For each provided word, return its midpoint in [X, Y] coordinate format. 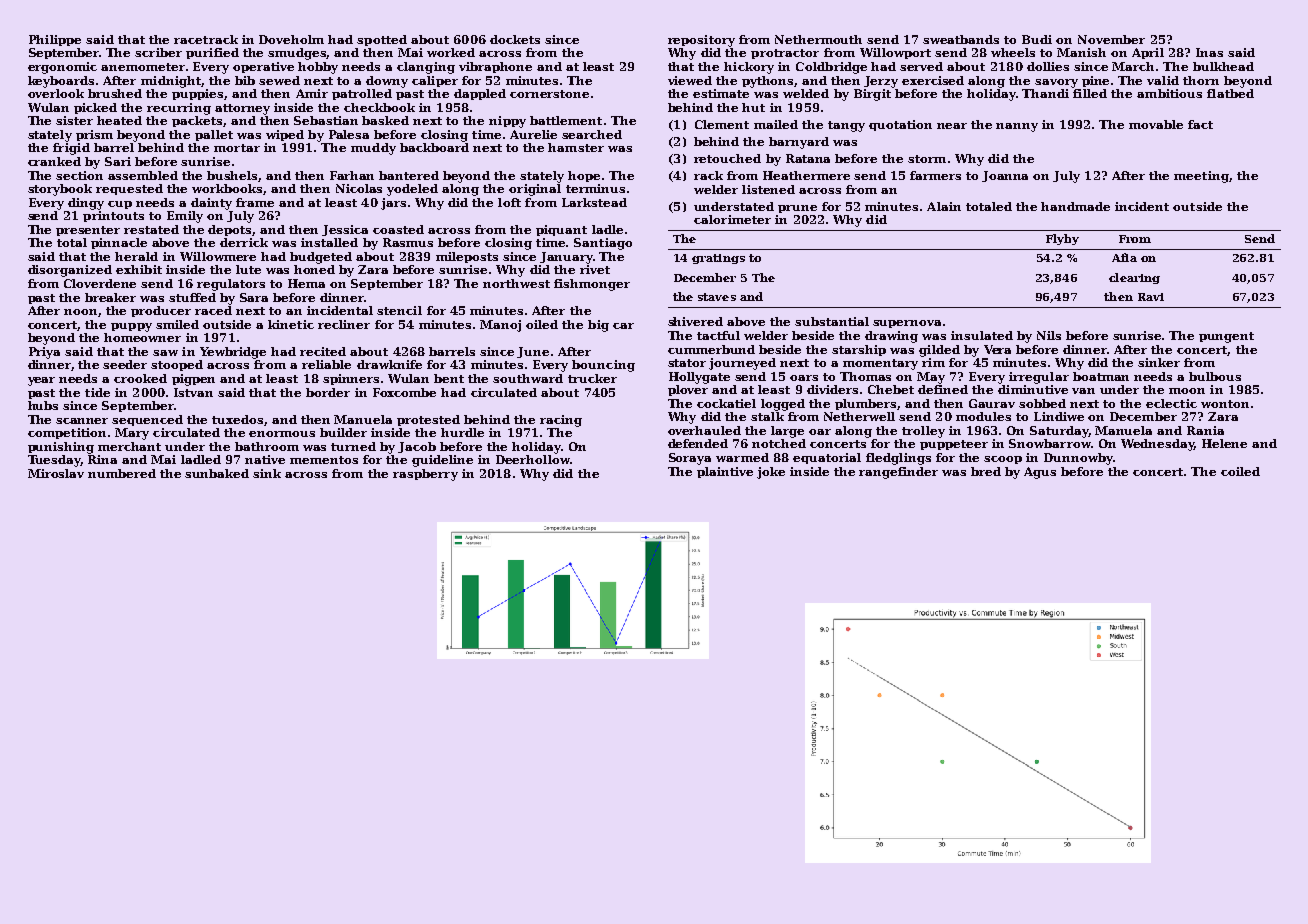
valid [1163, 80]
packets [197, 121]
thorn [1201, 80]
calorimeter [732, 219]
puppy [131, 327]
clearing [1134, 278]
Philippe [55, 40]
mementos [324, 460]
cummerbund [711, 349]
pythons [767, 82]
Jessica [345, 230]
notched [779, 443]
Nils [1049, 335]
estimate [721, 93]
